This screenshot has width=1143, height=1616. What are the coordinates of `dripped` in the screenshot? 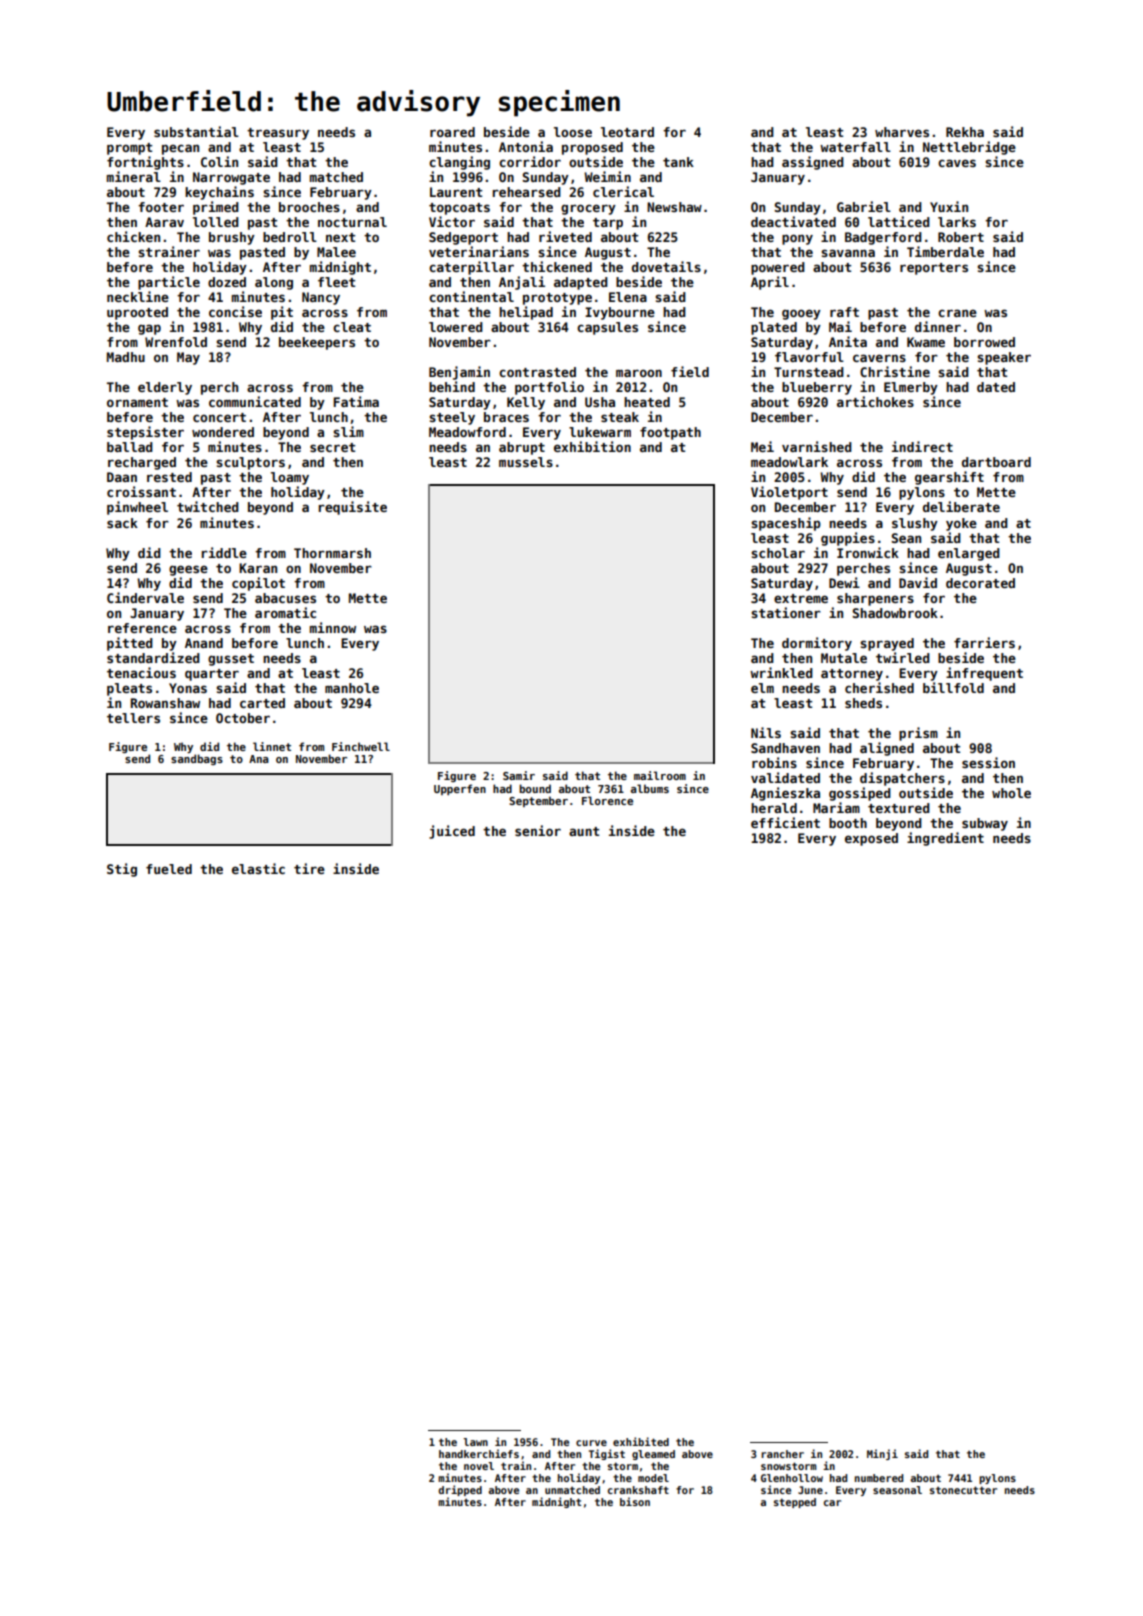 It's located at (460, 1490).
